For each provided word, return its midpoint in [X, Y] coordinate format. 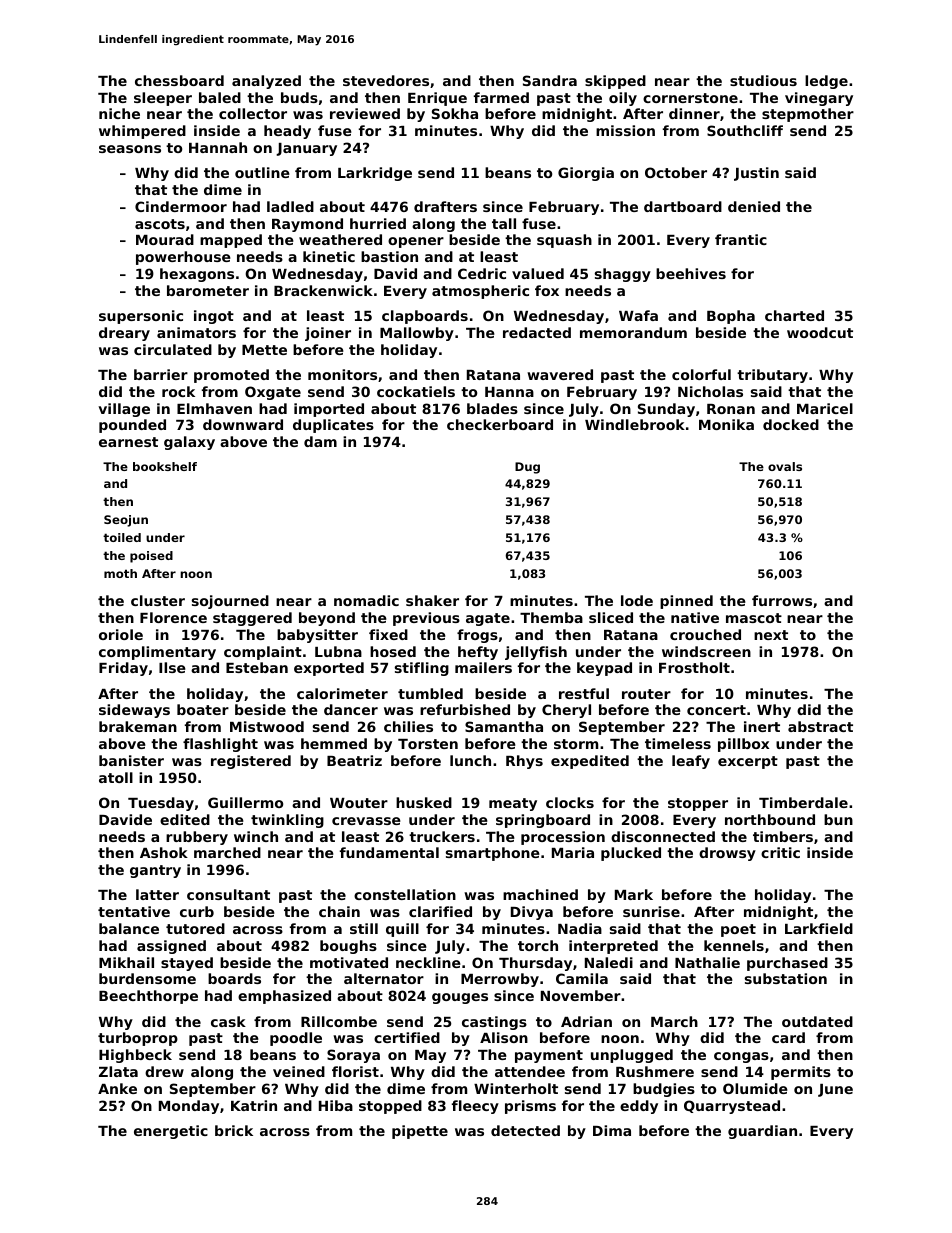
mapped [231, 241]
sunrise [651, 911]
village [124, 410]
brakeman [138, 726]
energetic [171, 1132]
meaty [513, 804]
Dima [612, 1130]
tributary [772, 376]
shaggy [623, 275]
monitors [342, 374]
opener [416, 242]
